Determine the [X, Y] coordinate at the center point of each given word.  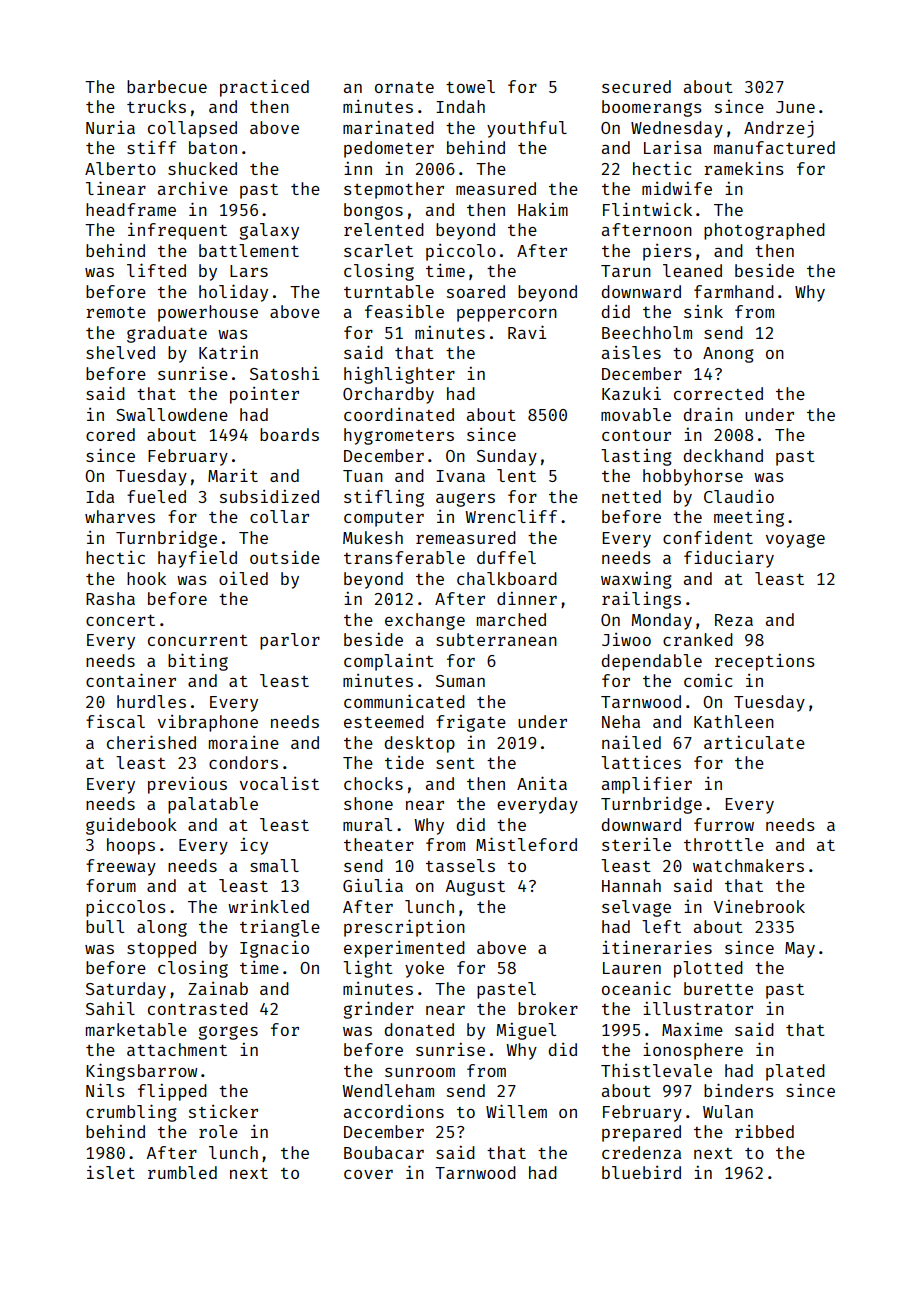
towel [470, 86]
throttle [724, 844]
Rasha [110, 598]
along [162, 928]
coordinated [399, 414]
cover [368, 1174]
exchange [425, 621]
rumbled [182, 1172]
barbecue [167, 86]
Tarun [626, 271]
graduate [167, 334]
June [795, 107]
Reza [734, 620]
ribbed [764, 1131]
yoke [424, 969]
